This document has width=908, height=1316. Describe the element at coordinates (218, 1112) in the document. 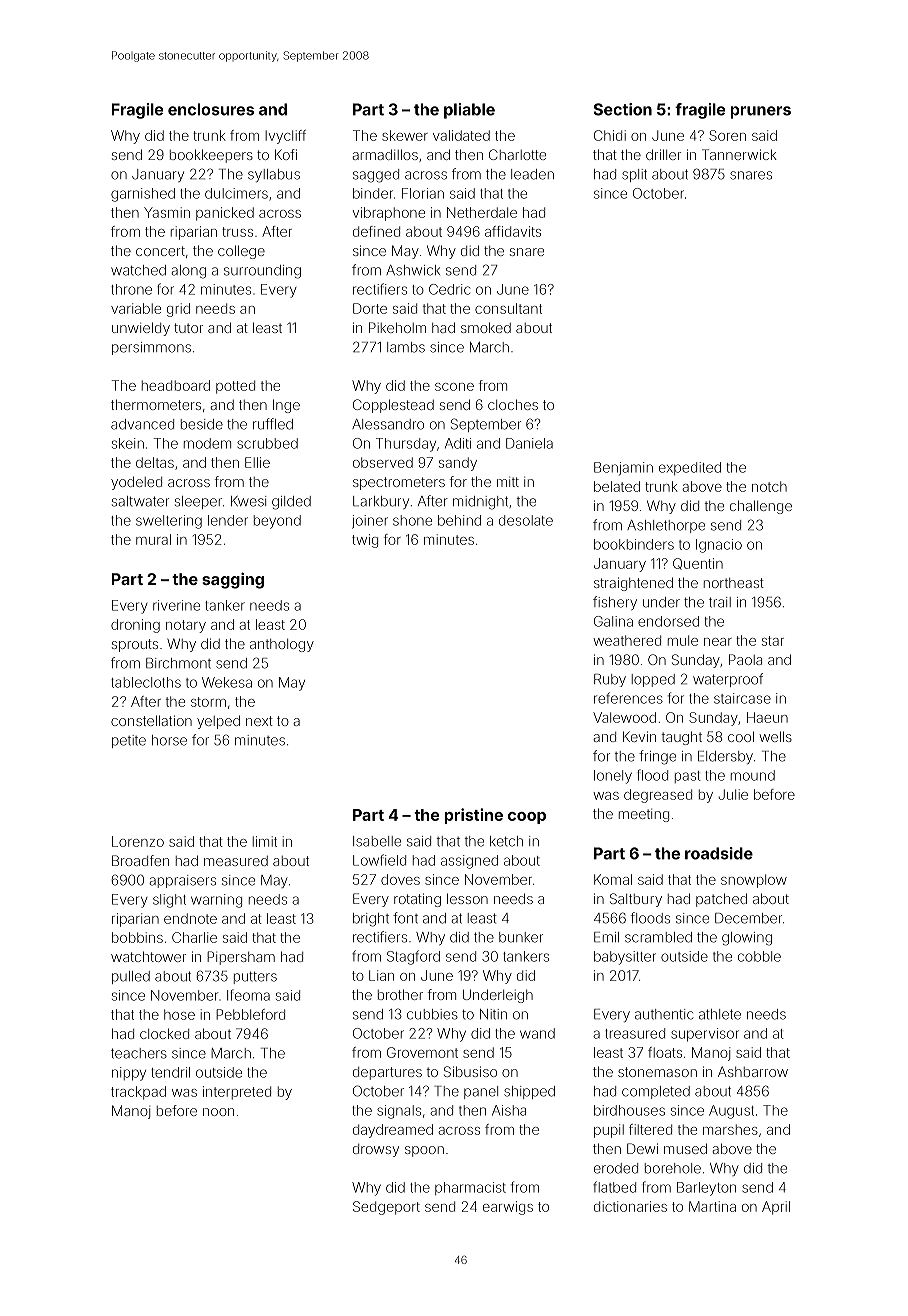

I see `noon` at that location.
